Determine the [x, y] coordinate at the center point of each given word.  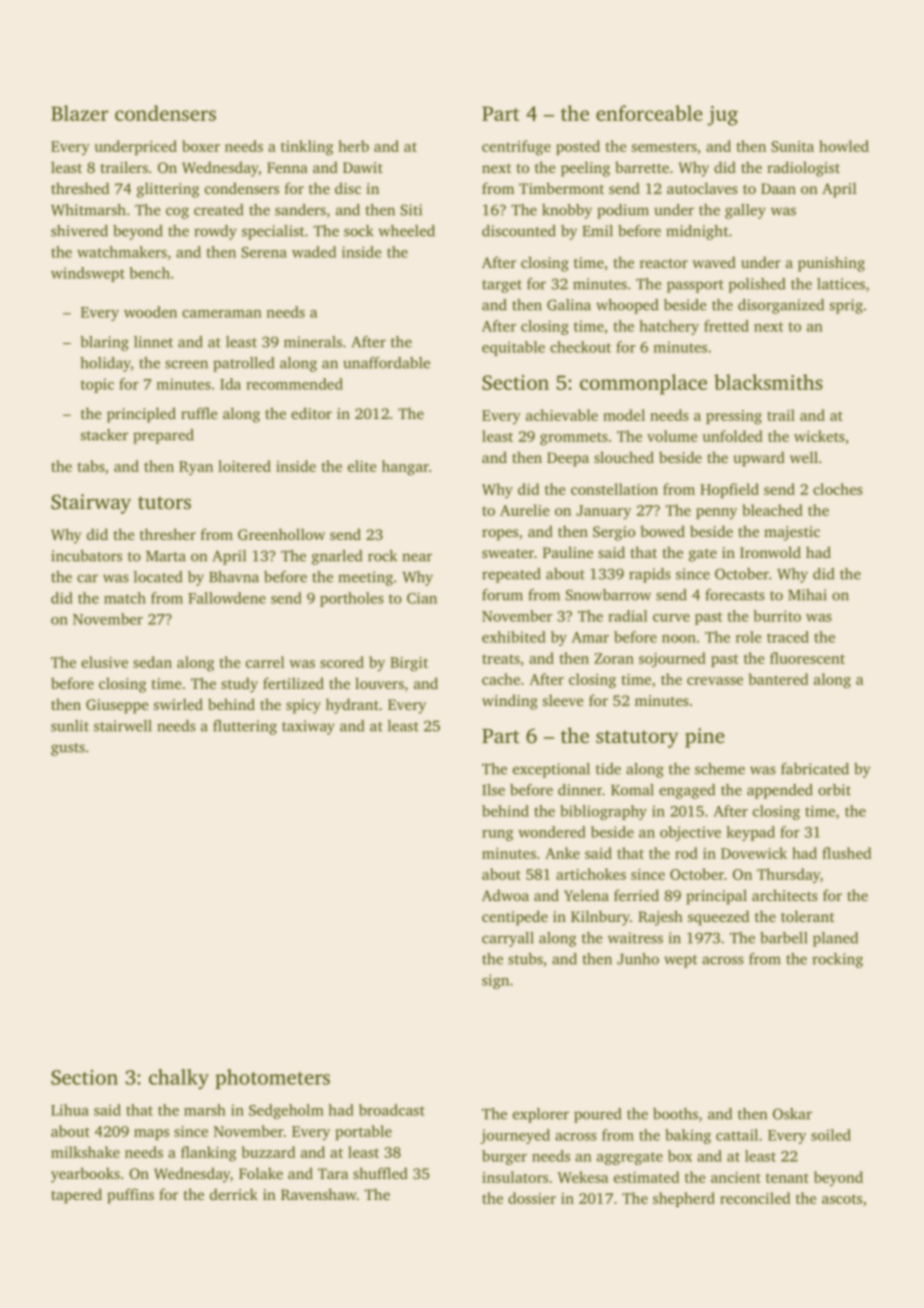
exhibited [514, 637]
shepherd [684, 1199]
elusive [104, 662]
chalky [179, 1079]
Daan [778, 188]
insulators [515, 1177]
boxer [201, 146]
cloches [838, 489]
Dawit [363, 167]
